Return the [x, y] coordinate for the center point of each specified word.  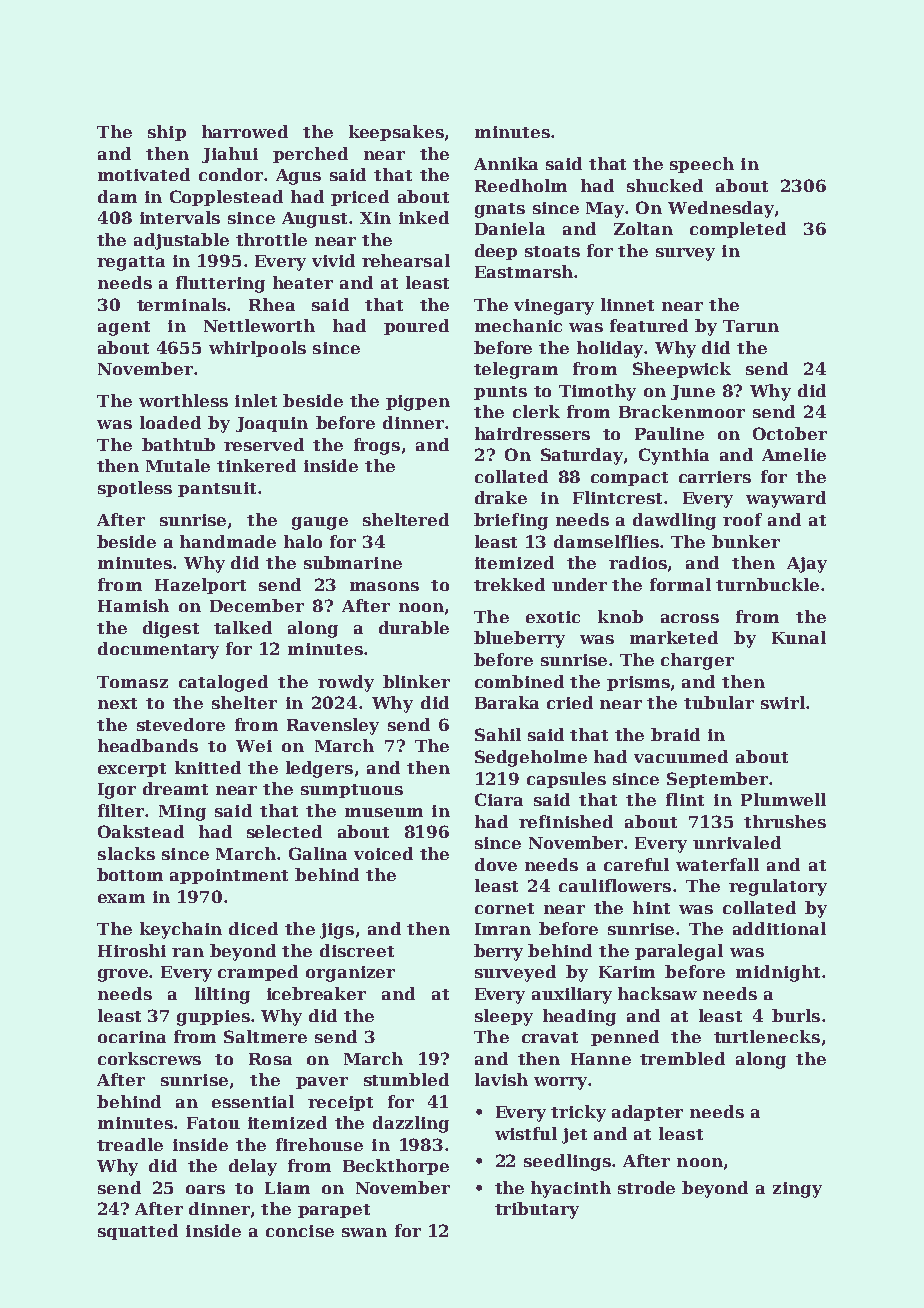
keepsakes [396, 133]
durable [414, 627]
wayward [786, 499]
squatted [138, 1232]
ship [167, 133]
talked [243, 627]
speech [702, 165]
